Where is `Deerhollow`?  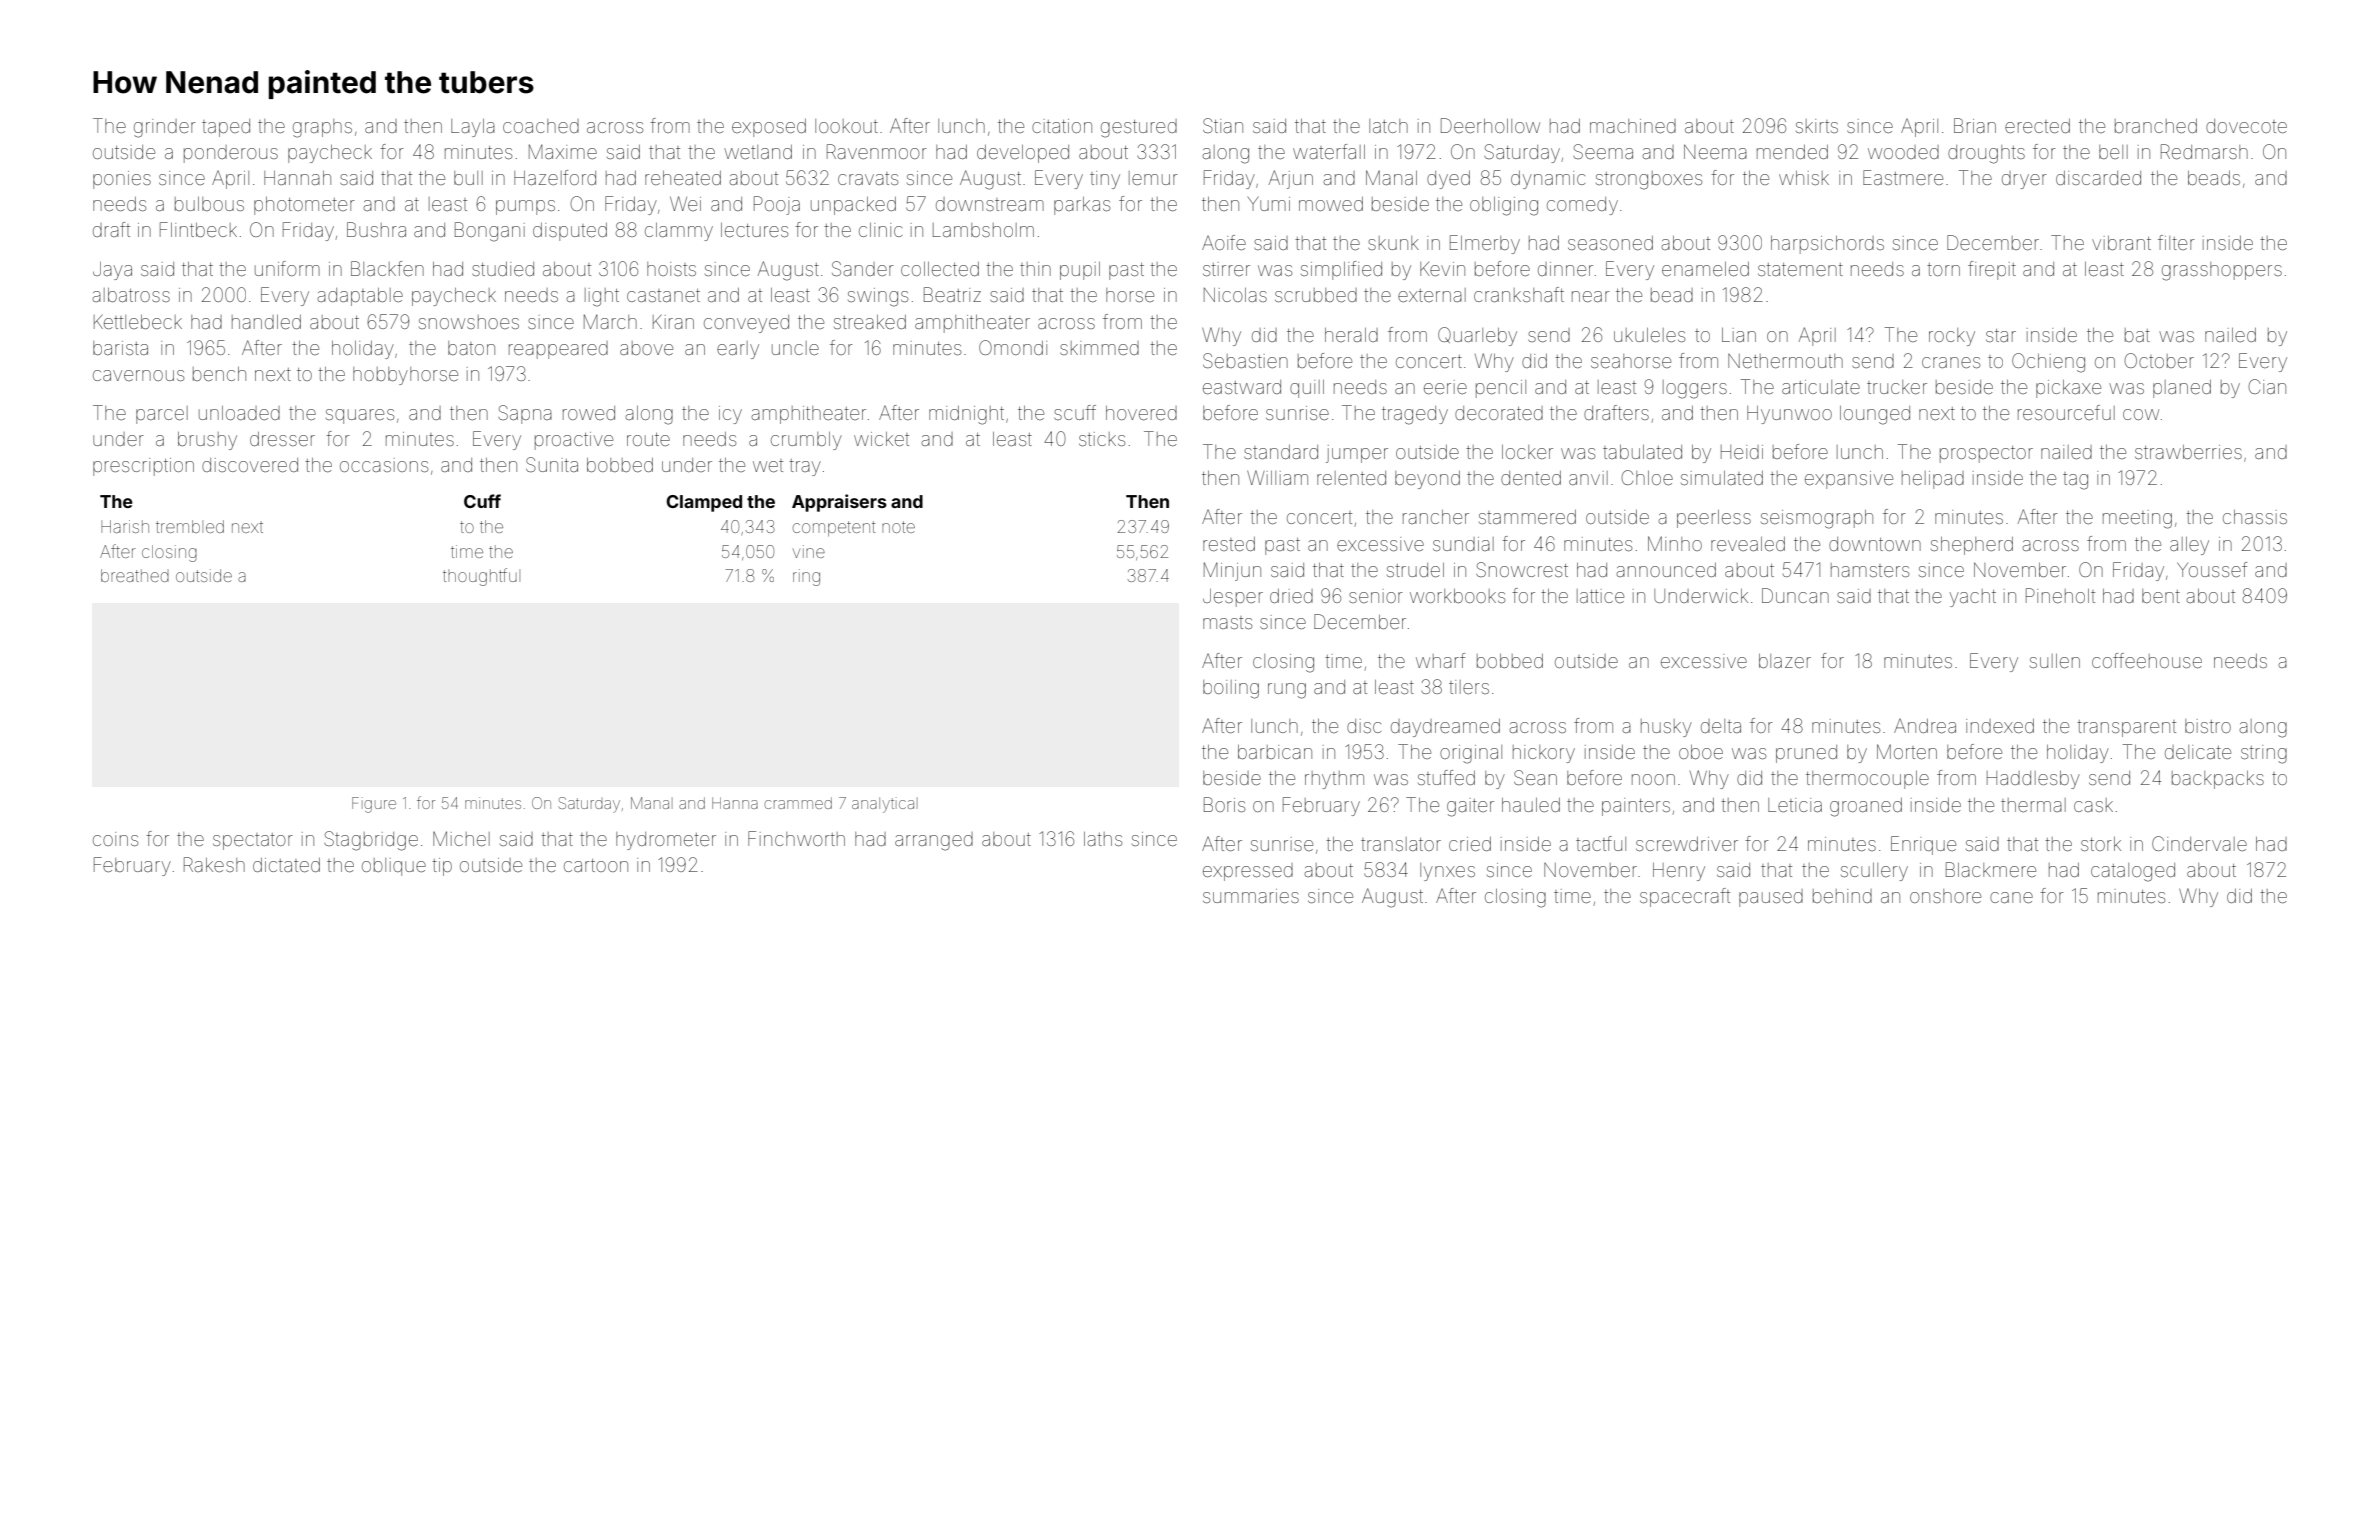 Deerhollow is located at coordinates (1490, 125).
